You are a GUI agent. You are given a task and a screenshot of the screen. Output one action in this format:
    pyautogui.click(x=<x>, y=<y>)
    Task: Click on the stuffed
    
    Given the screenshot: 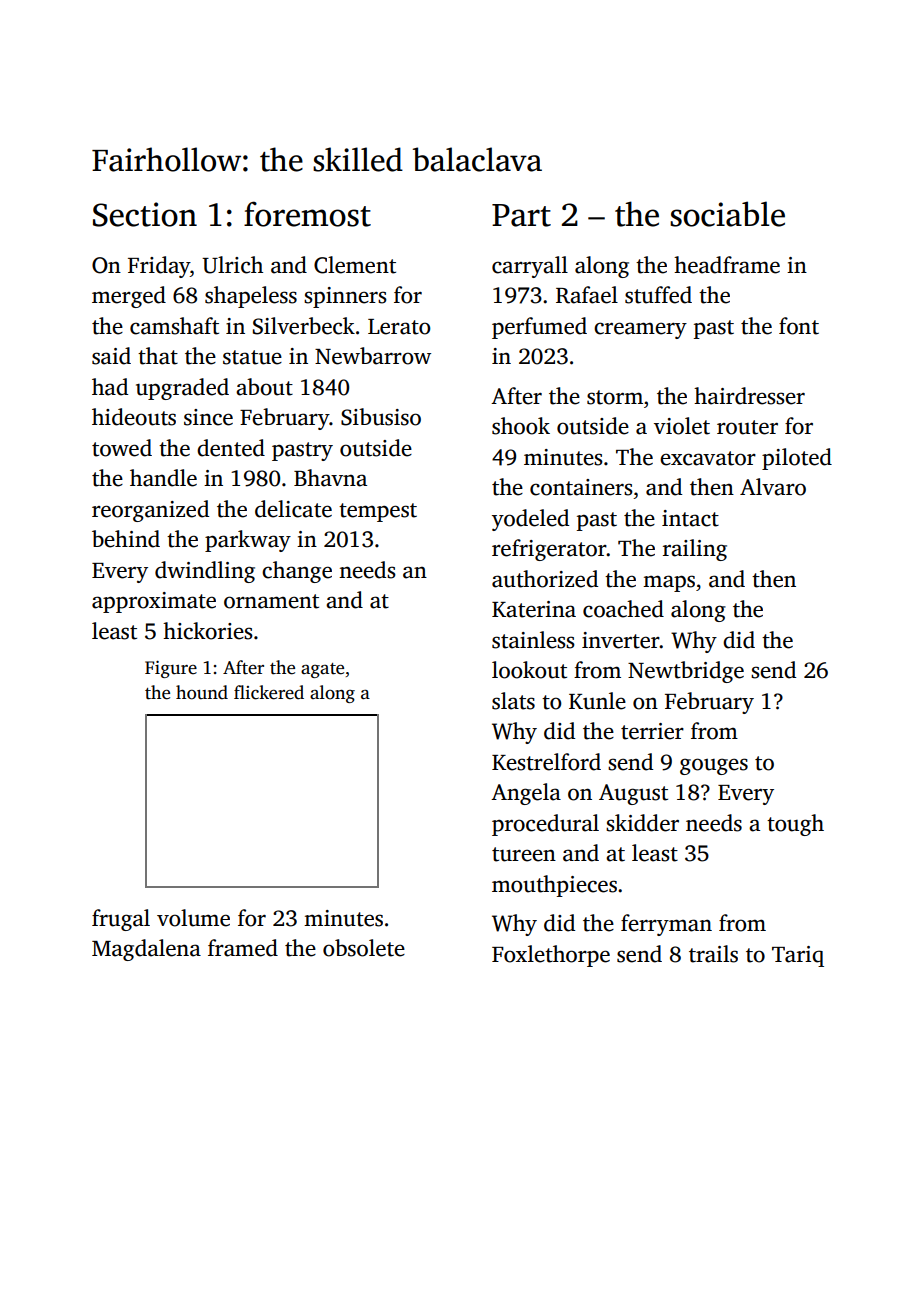 What is the action you would take?
    pyautogui.click(x=658, y=295)
